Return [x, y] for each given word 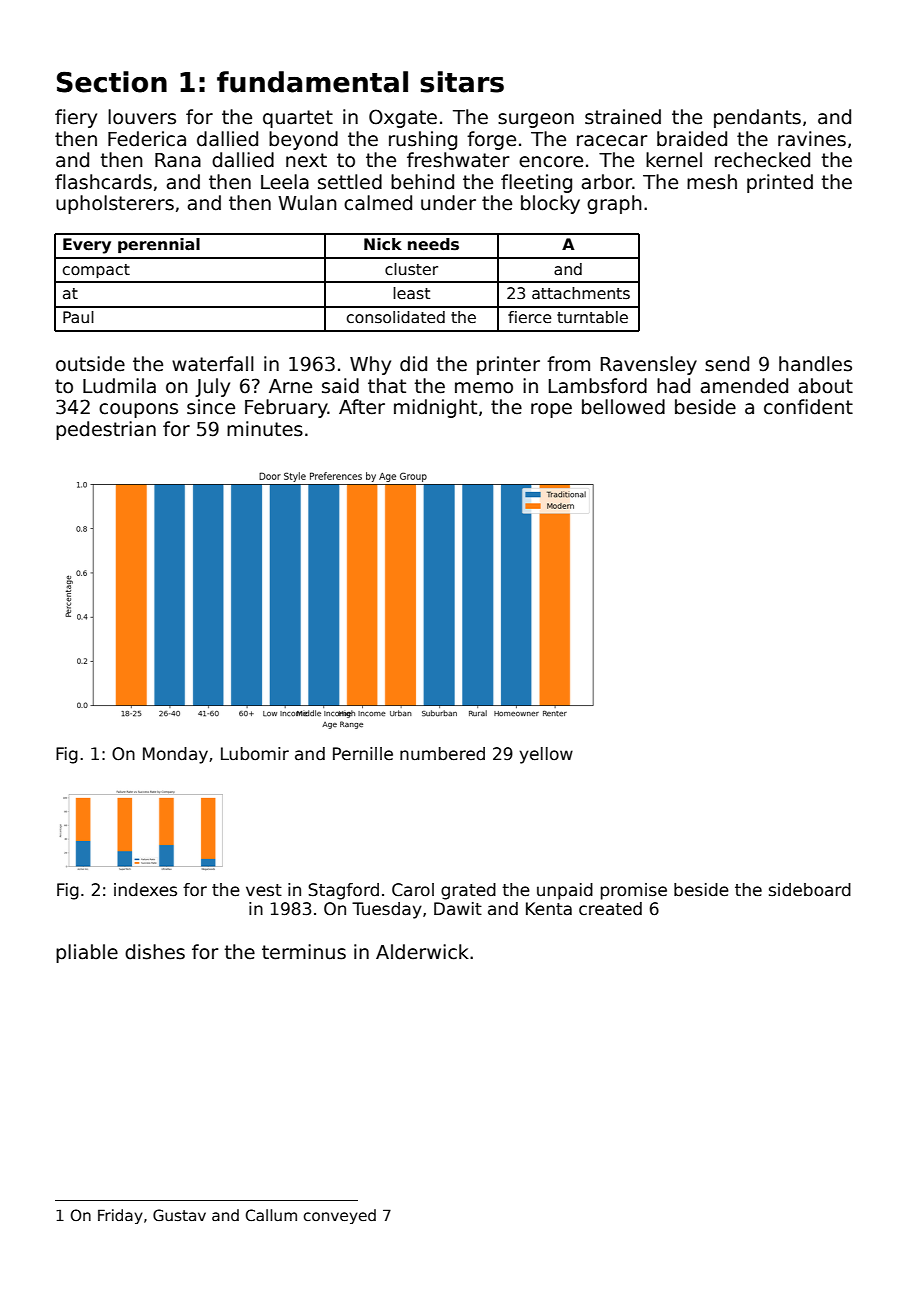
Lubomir [255, 754]
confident [808, 407]
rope [551, 410]
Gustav [179, 1215]
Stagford [343, 891]
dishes [155, 952]
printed [780, 183]
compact [96, 271]
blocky [550, 204]
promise [634, 891]
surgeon [536, 120]
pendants [757, 118]
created [610, 909]
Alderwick [422, 952]
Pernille [363, 754]
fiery [76, 118]
